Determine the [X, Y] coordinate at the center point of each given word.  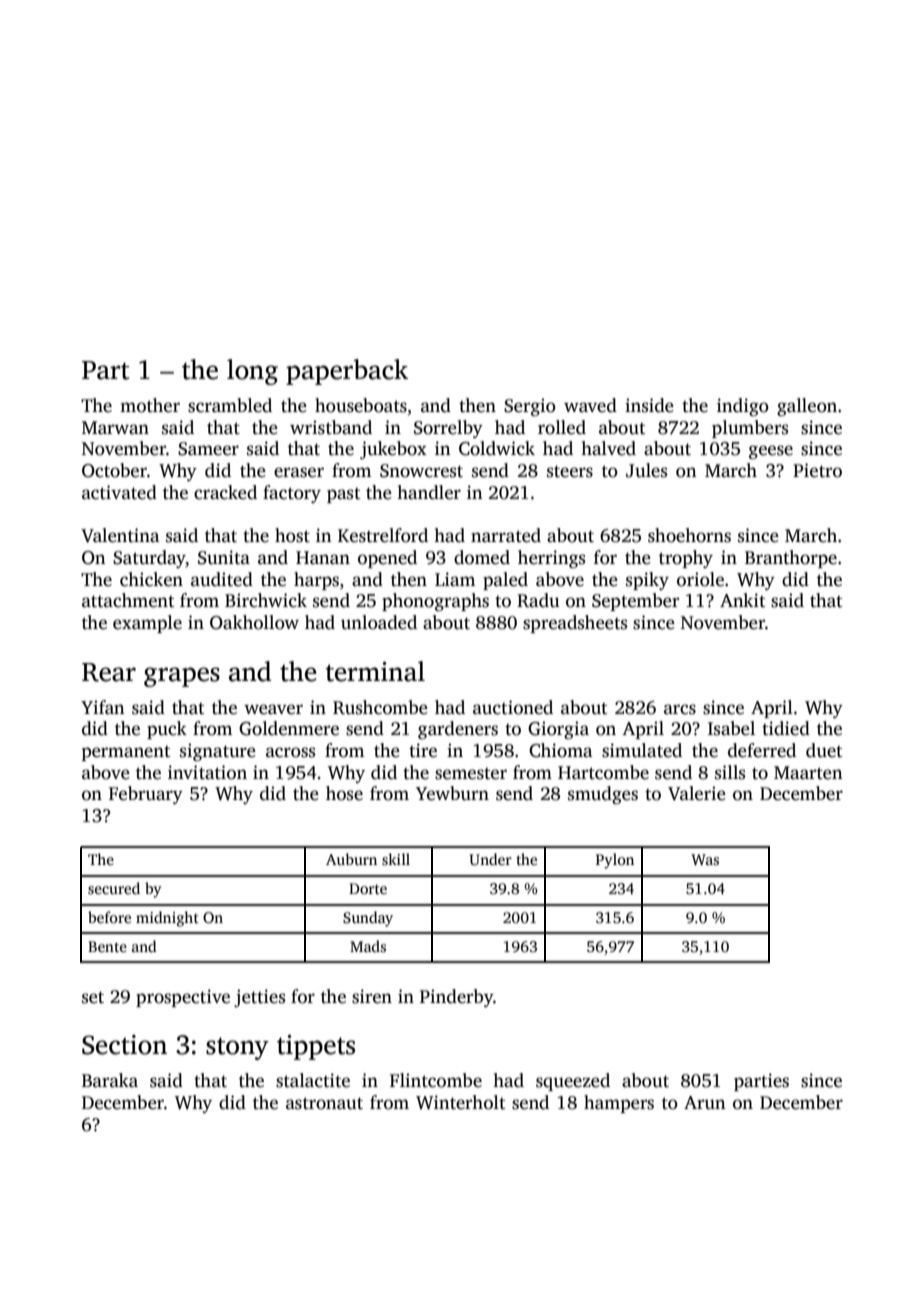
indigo [743, 407]
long [252, 372]
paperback [347, 372]
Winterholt [460, 1102]
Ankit [742, 600]
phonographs [435, 602]
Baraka [110, 1080]
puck [167, 730]
